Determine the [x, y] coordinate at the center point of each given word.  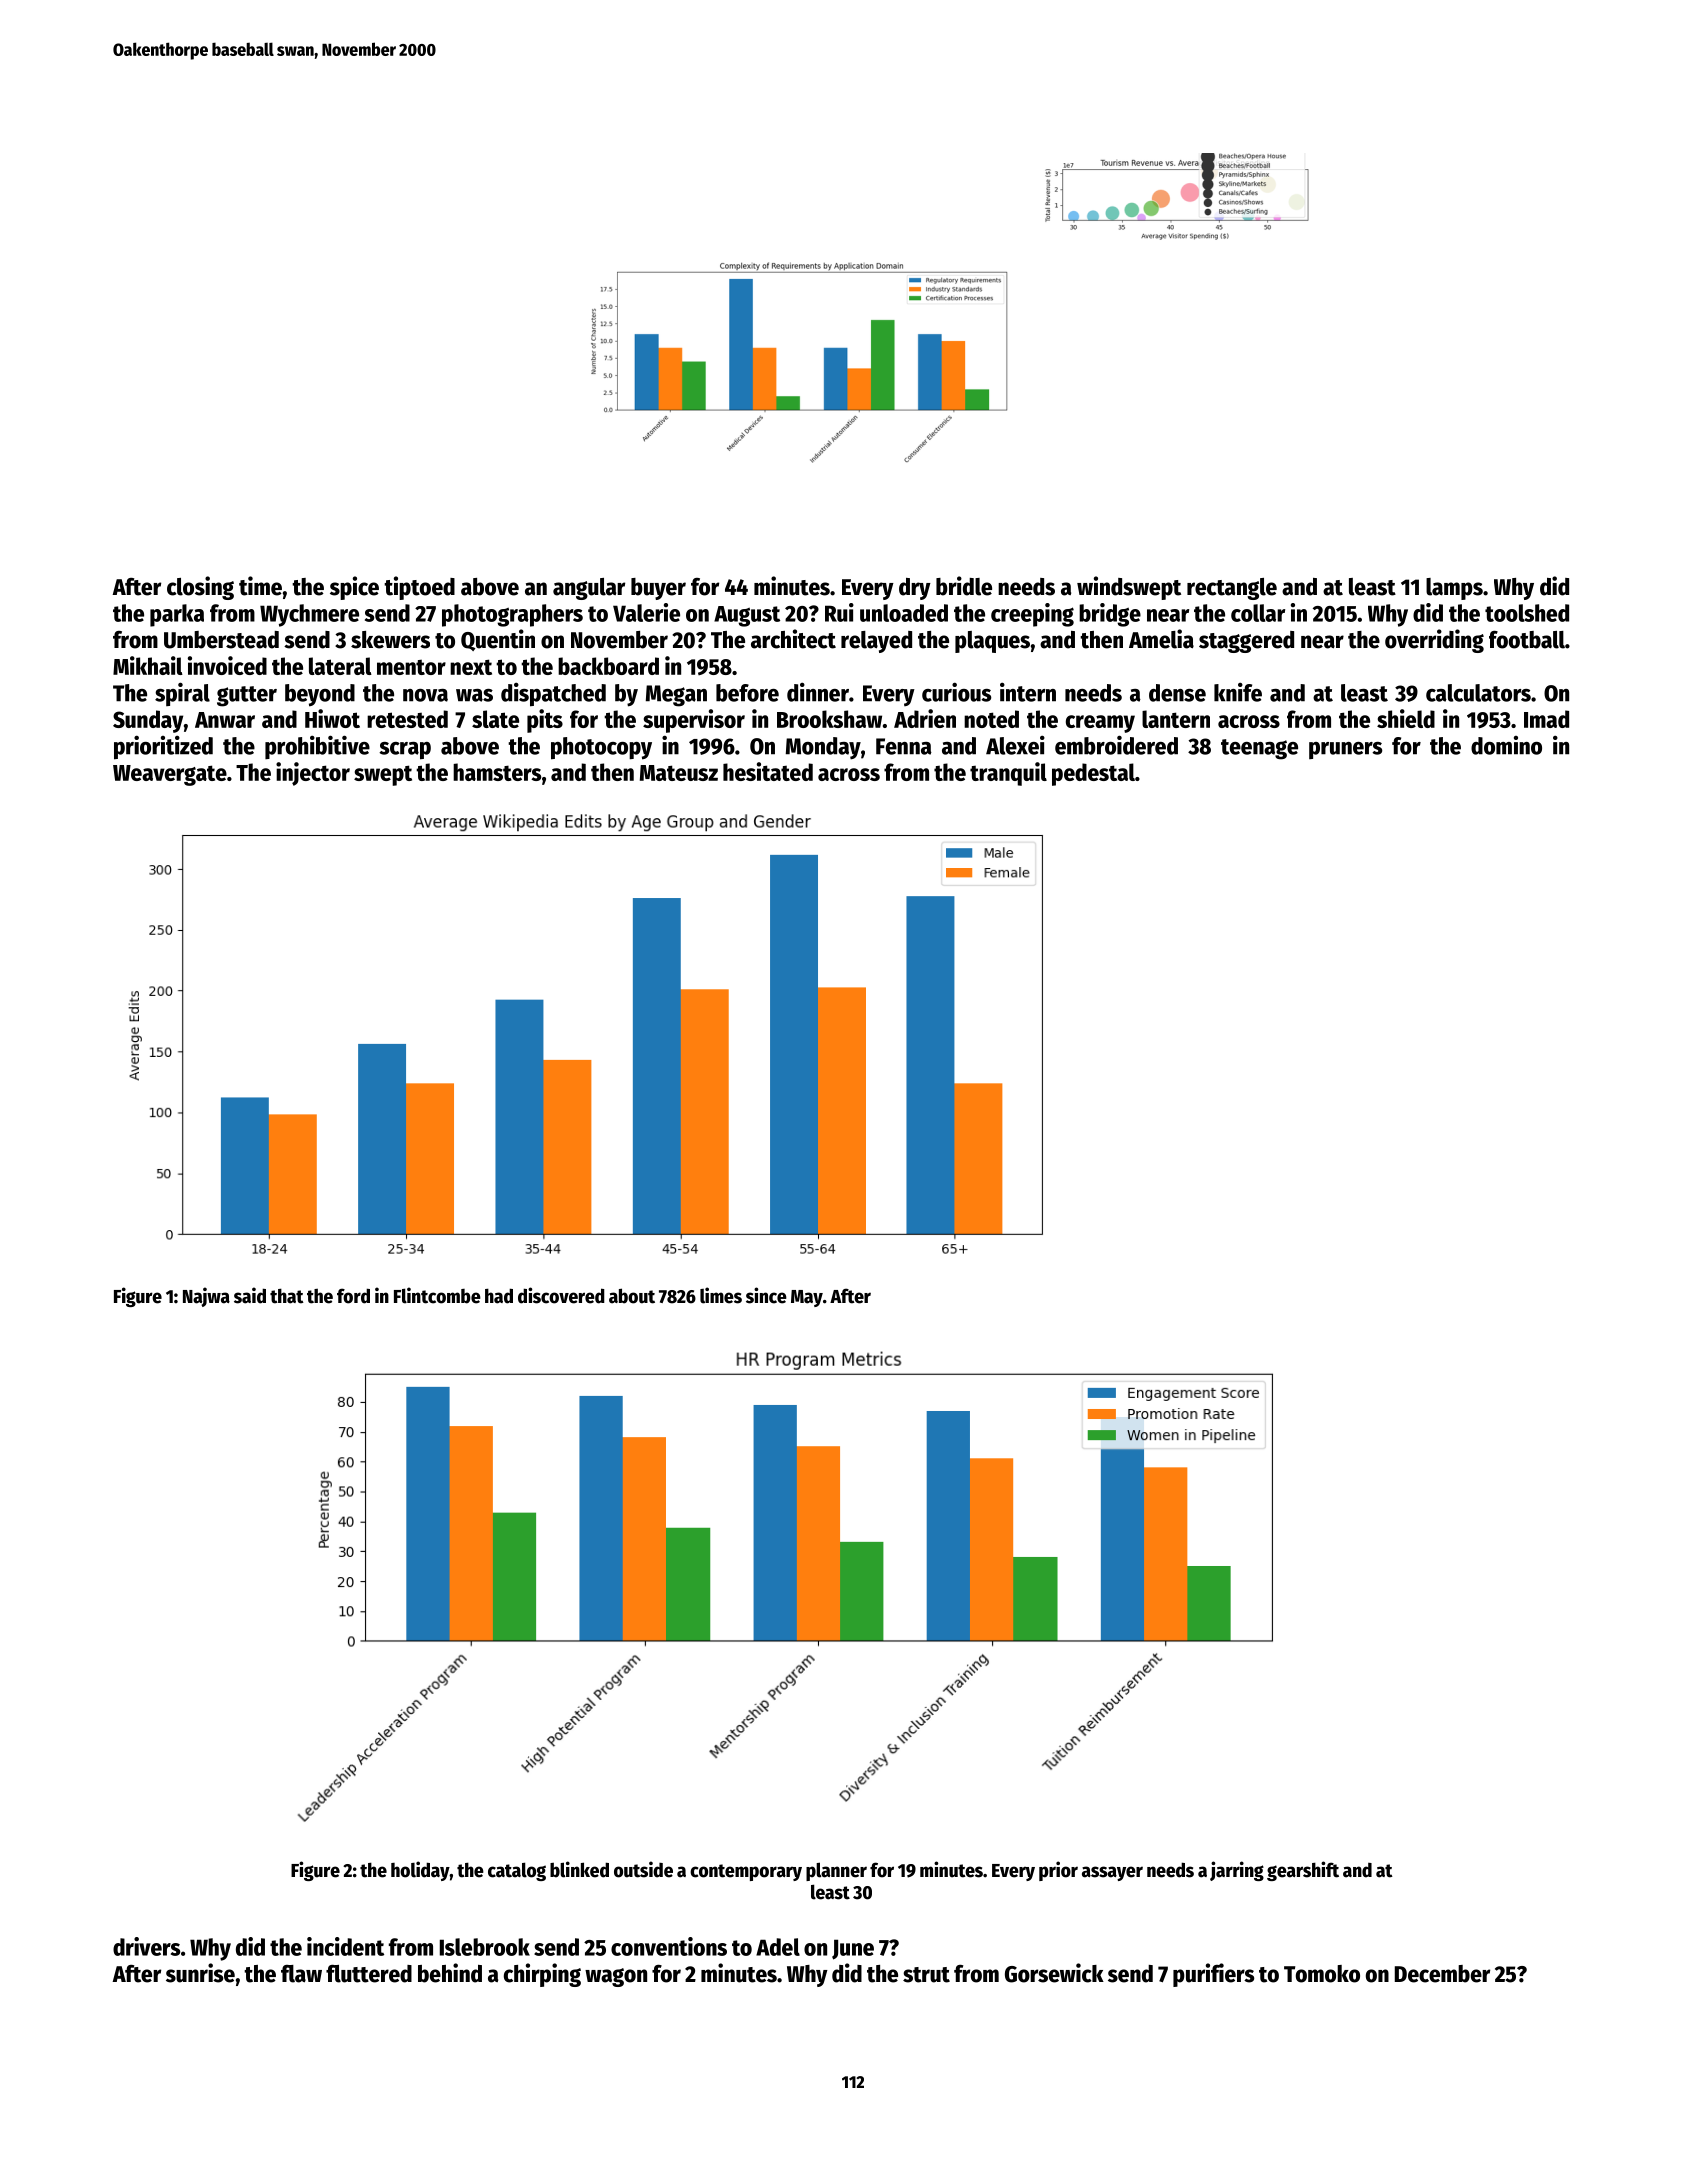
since [766, 1295]
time [260, 586]
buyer [658, 589]
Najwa [206, 1297]
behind [450, 1973]
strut [926, 1975]
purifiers [1213, 1975]
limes [721, 1295]
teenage [1259, 749]
